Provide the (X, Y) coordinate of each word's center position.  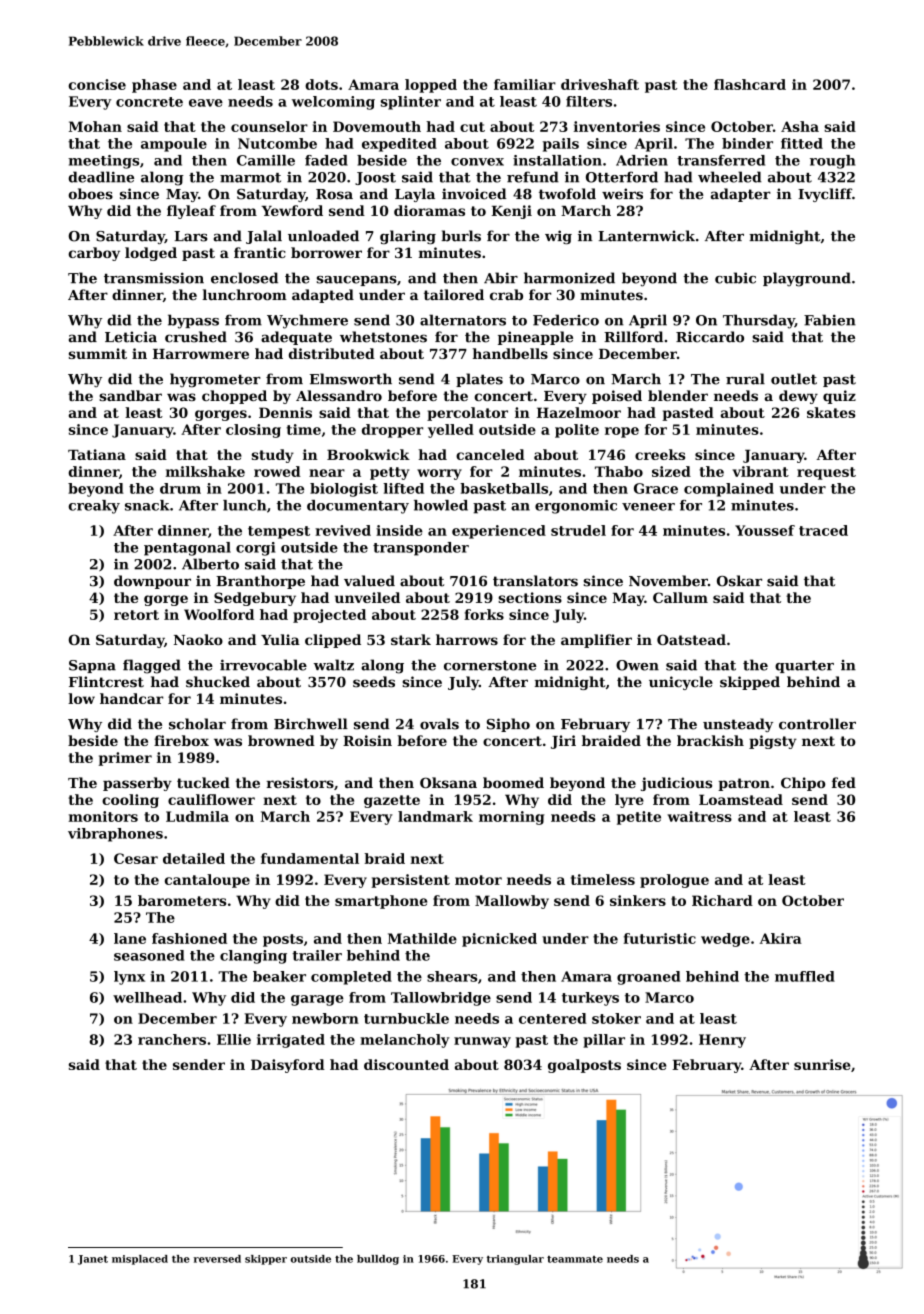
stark (411, 639)
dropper (392, 431)
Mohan (95, 126)
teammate (575, 1259)
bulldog (378, 1260)
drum (180, 488)
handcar (131, 698)
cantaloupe (207, 881)
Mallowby (512, 902)
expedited (399, 145)
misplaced (140, 1260)
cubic (735, 278)
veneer (648, 507)
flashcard (750, 84)
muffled (805, 976)
